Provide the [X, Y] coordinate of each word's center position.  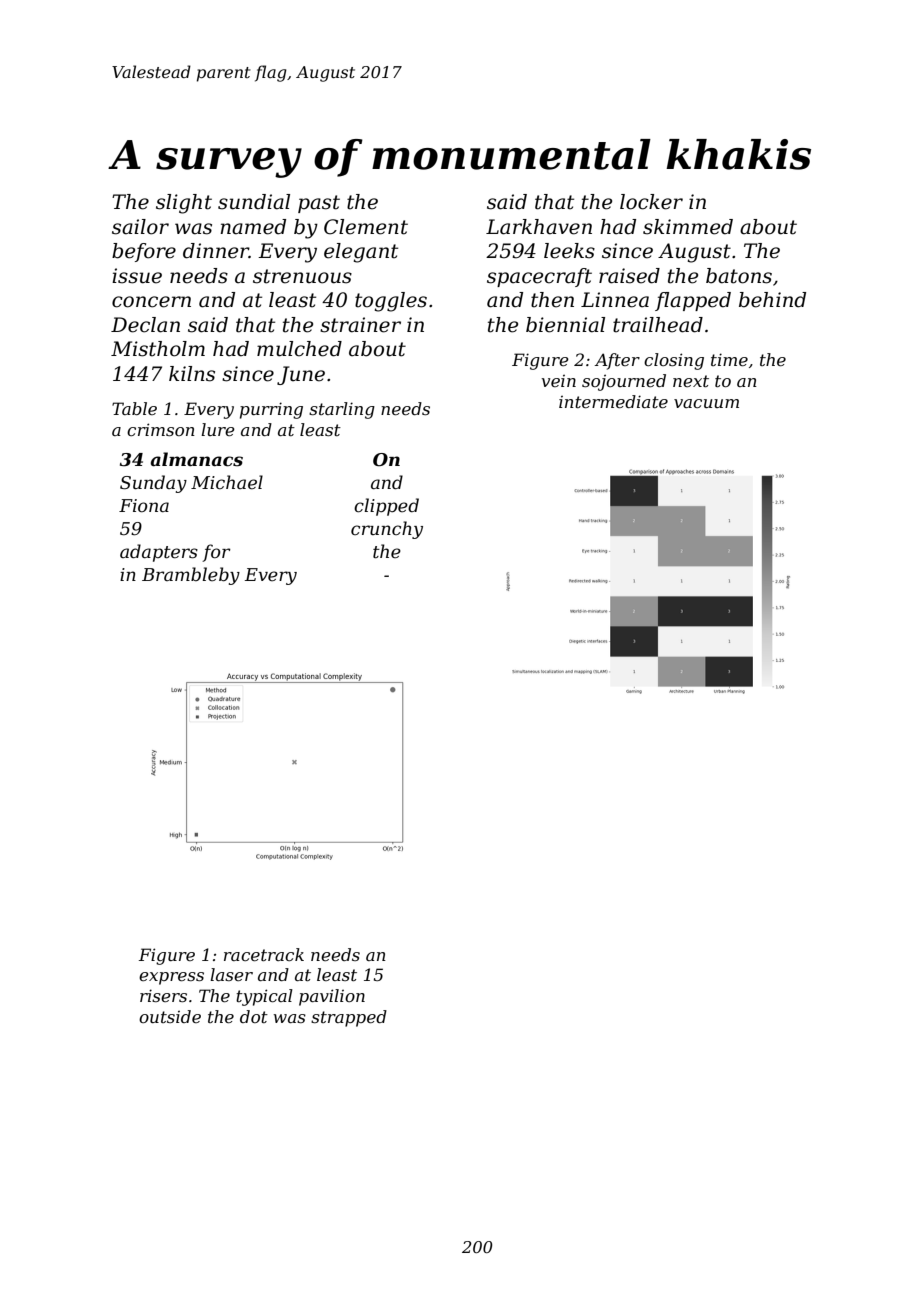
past [319, 204]
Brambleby [191, 576]
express [171, 978]
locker [651, 202]
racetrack [264, 954]
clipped [386, 507]
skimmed [688, 227]
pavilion [332, 997]
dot [254, 1016]
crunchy [387, 530]
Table [134, 408]
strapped [349, 1018]
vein [559, 381]
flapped [693, 301]
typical [264, 997]
